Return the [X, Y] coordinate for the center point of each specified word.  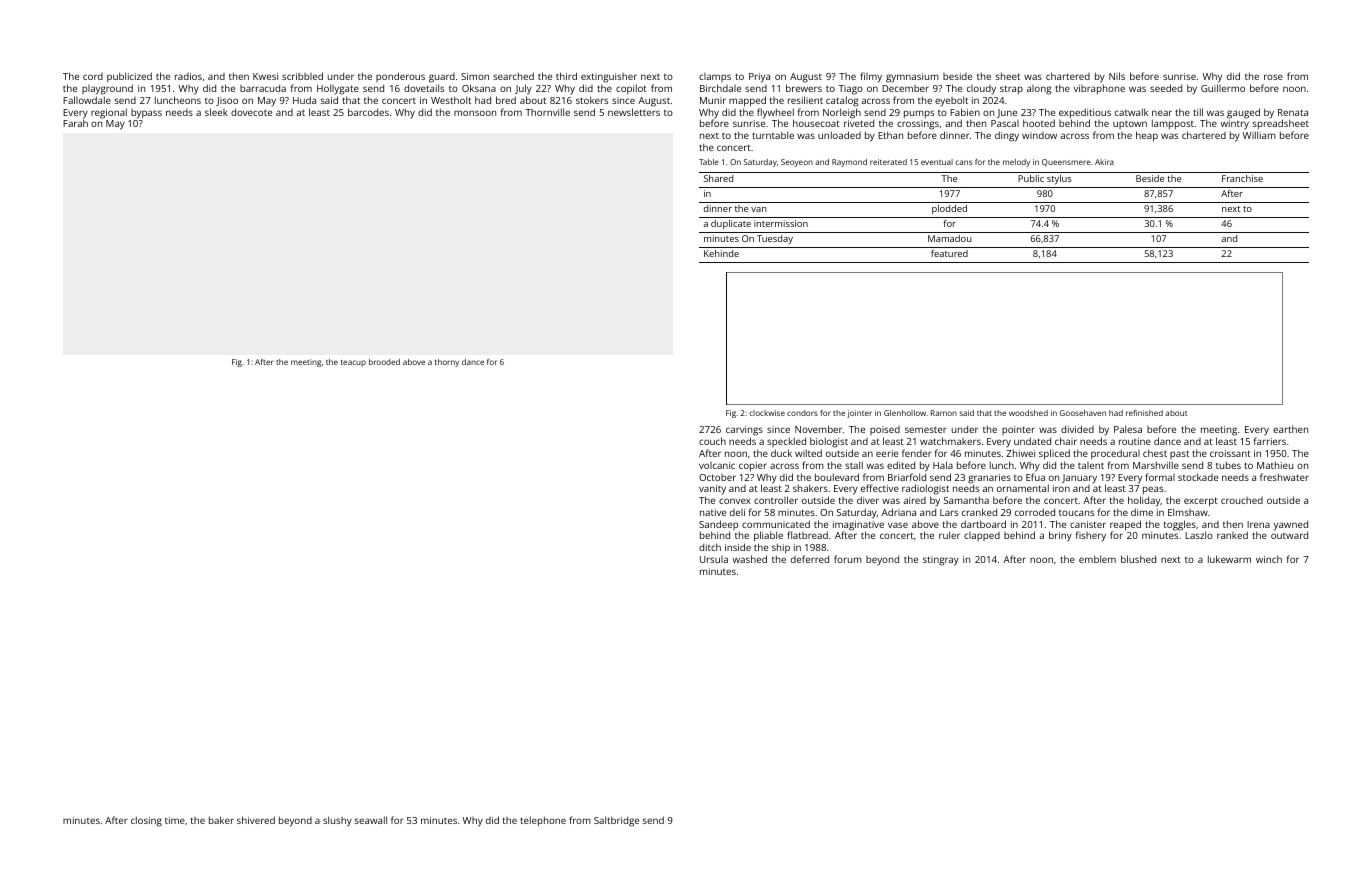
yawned [1291, 525]
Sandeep [718, 525]
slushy [337, 821]
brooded [384, 362]
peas [1153, 490]
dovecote [251, 112]
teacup [353, 363]
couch [712, 441]
